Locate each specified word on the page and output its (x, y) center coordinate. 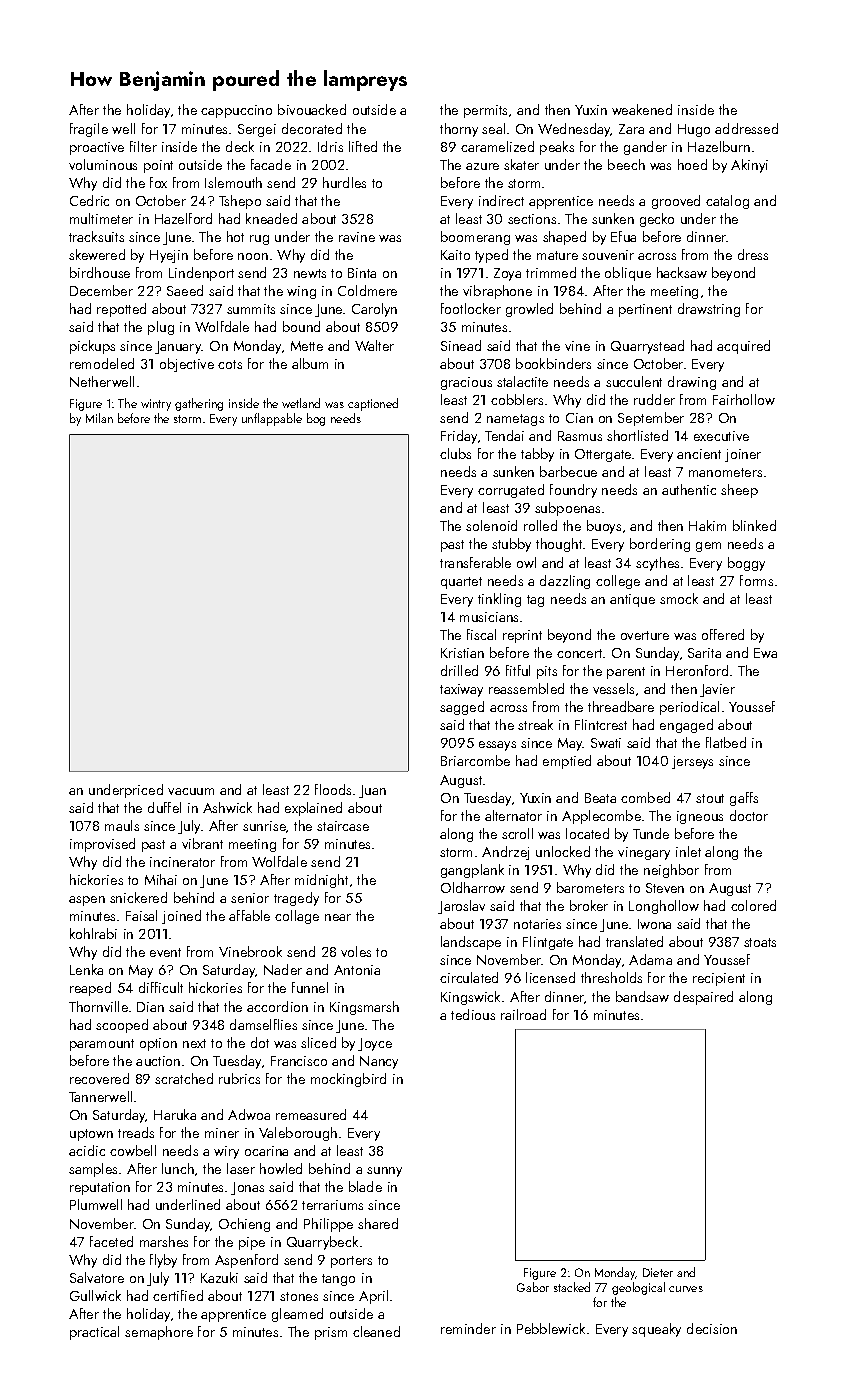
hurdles (344, 182)
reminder (468, 1328)
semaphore (159, 1333)
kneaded (271, 218)
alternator (513, 815)
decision (712, 1328)
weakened (642, 109)
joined (181, 917)
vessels (613, 688)
